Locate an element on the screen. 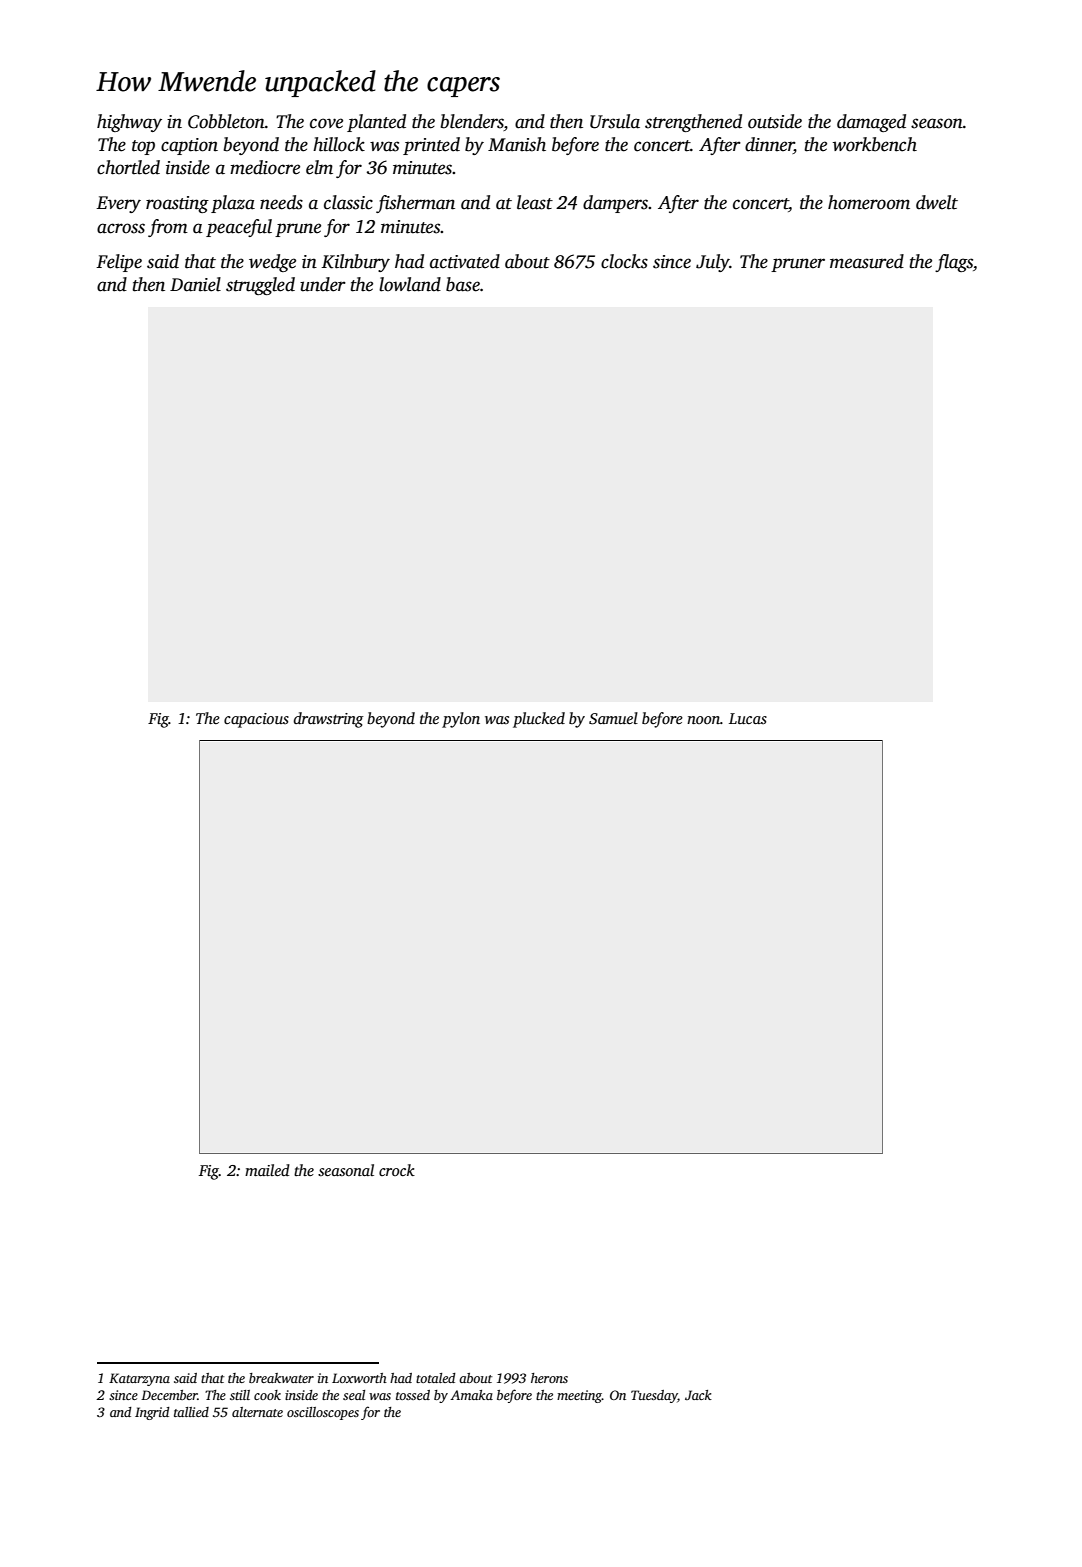 Image resolution: width=1082 pixels, height=1567 pixels. drawstring is located at coordinates (329, 720).
